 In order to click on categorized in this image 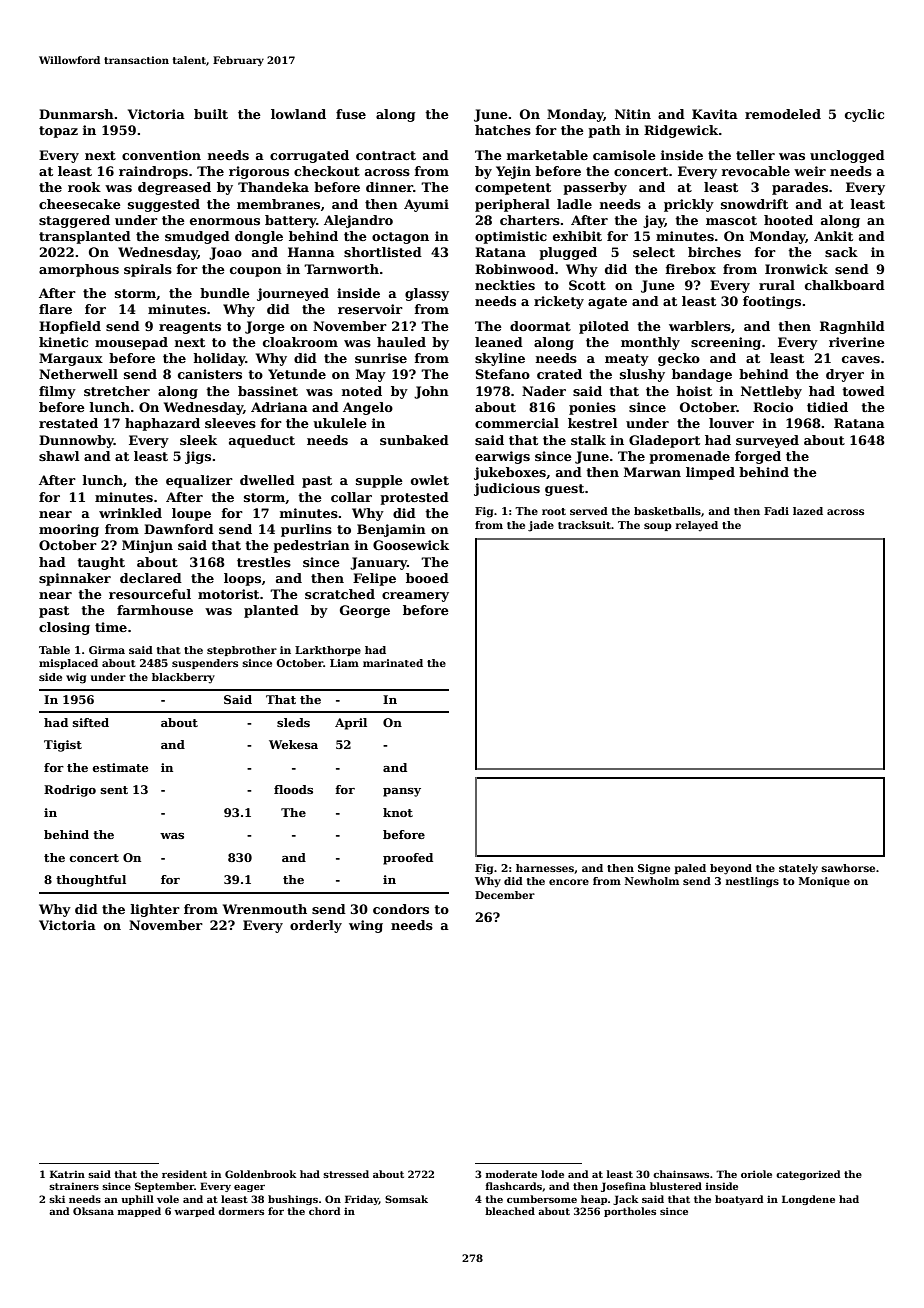, I will do `click(808, 1175)`.
